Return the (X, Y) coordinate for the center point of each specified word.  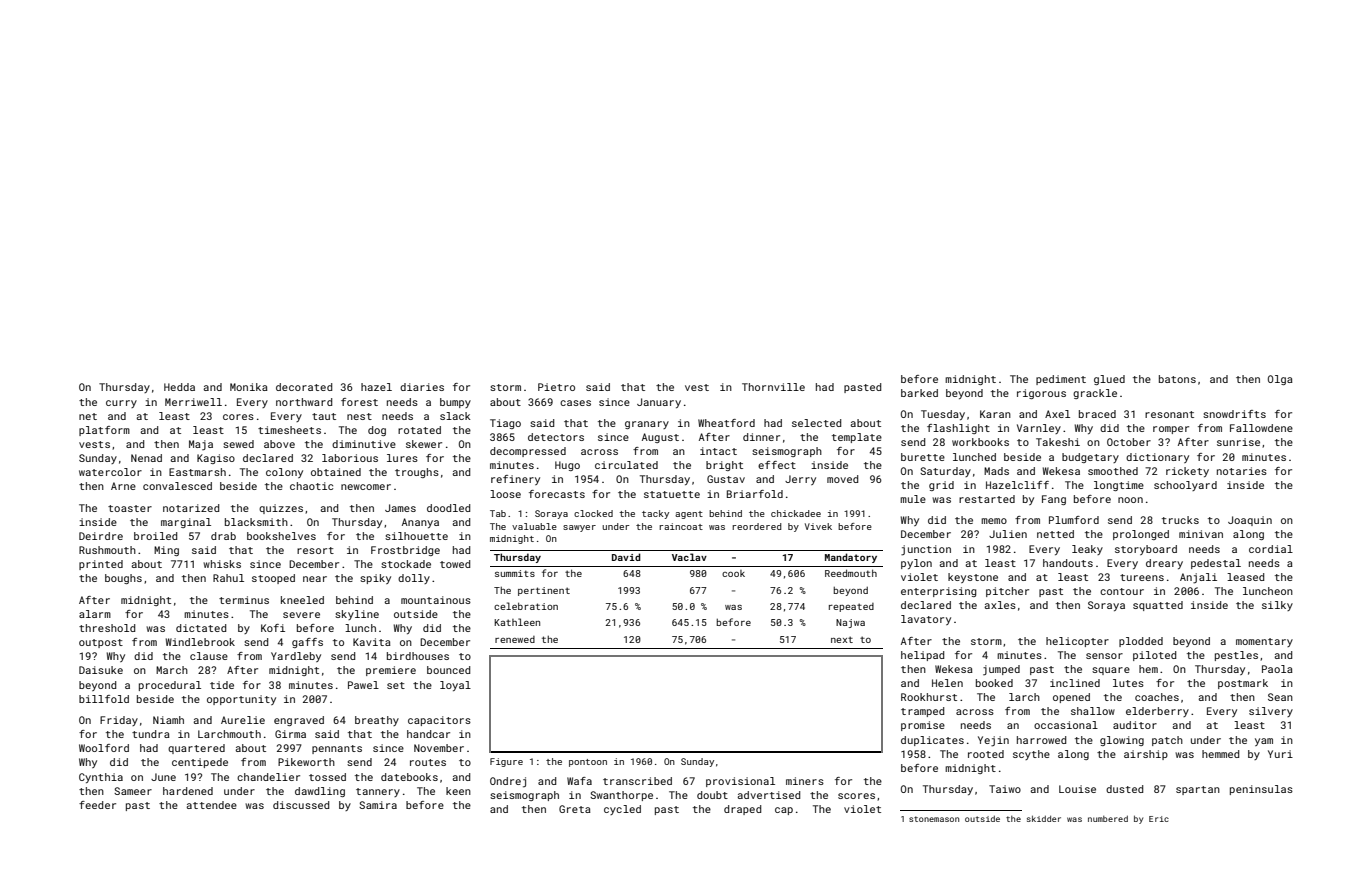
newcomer (366, 487)
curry (121, 404)
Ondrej (508, 782)
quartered (196, 749)
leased (1245, 577)
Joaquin (1250, 521)
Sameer (133, 791)
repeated (851, 607)
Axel (1057, 414)
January (659, 403)
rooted (986, 754)
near (315, 579)
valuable (534, 526)
